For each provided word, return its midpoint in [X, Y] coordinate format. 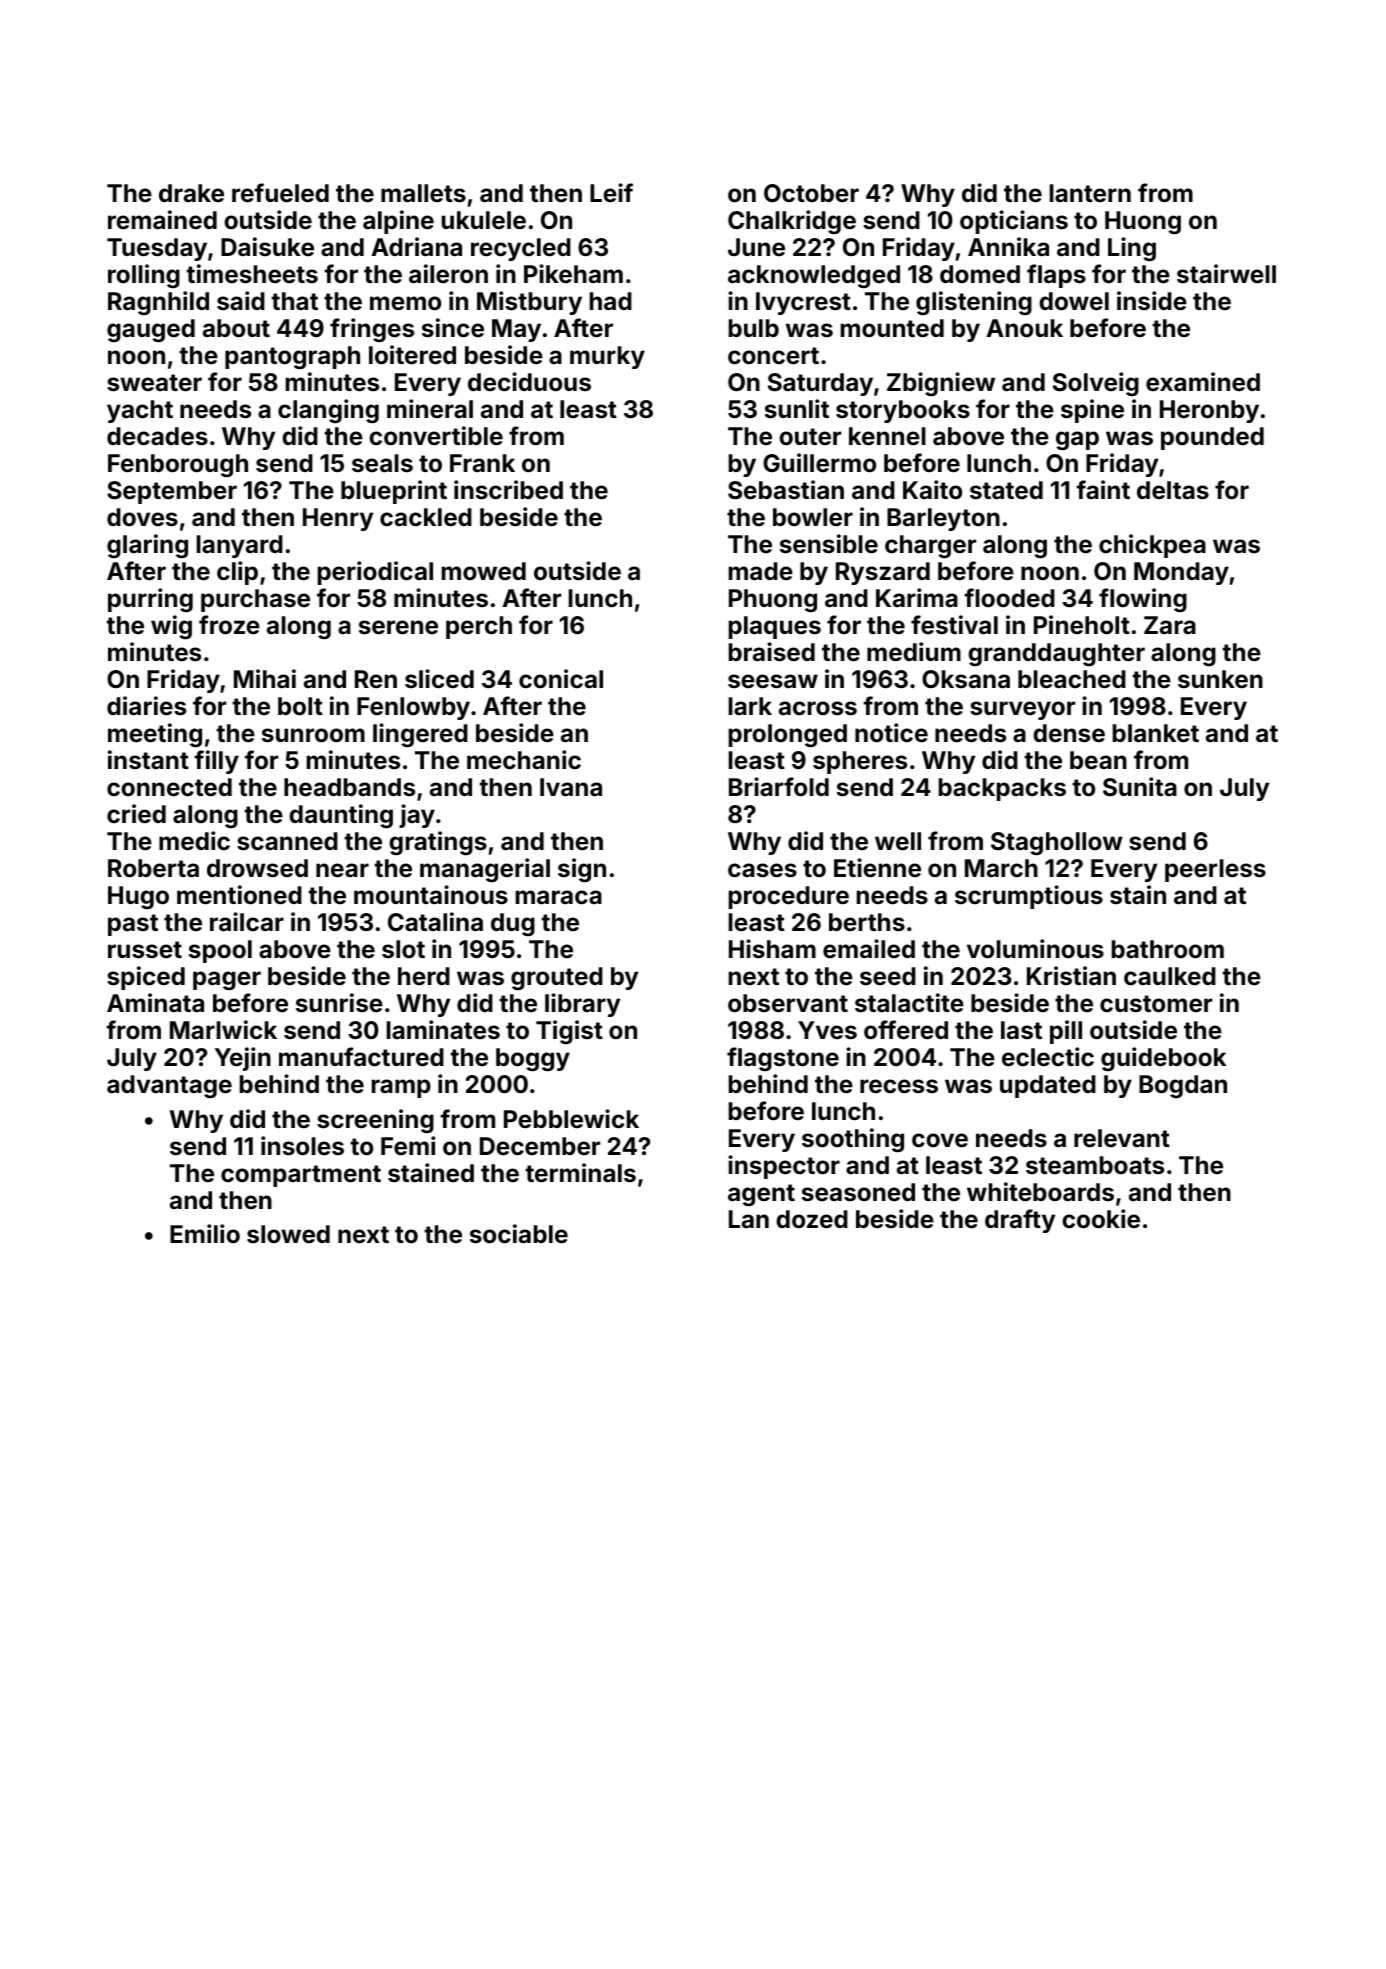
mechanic [524, 760]
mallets [423, 193]
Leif [611, 193]
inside [1152, 301]
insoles [302, 1146]
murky [607, 357]
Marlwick [223, 1030]
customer [1156, 1004]
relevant [1122, 1138]
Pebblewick [571, 1119]
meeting [155, 735]
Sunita [1140, 787]
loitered [412, 355]
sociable [519, 1234]
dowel [1074, 301]
